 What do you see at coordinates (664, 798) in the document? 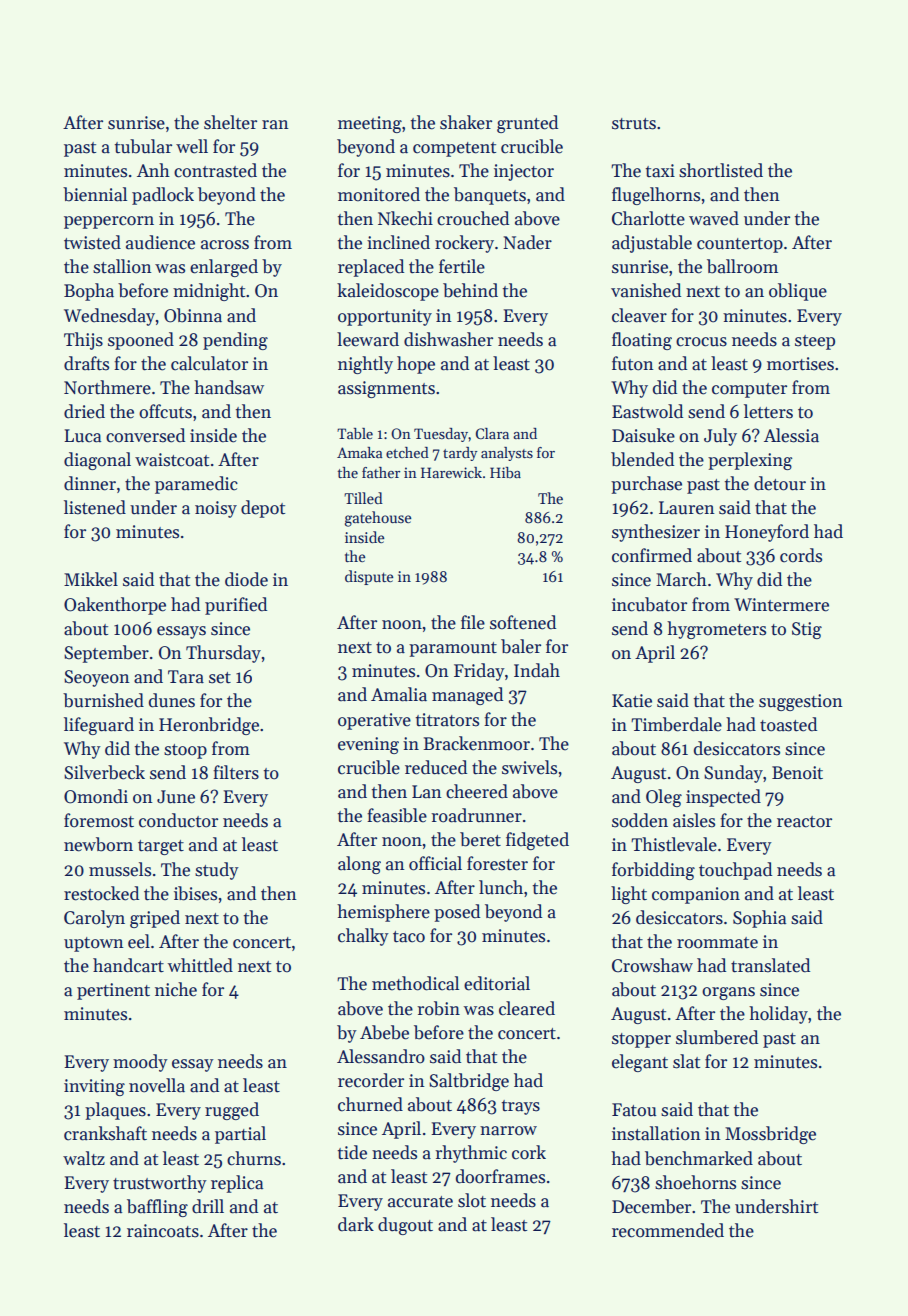
I see `Oleg` at bounding box center [664, 798].
